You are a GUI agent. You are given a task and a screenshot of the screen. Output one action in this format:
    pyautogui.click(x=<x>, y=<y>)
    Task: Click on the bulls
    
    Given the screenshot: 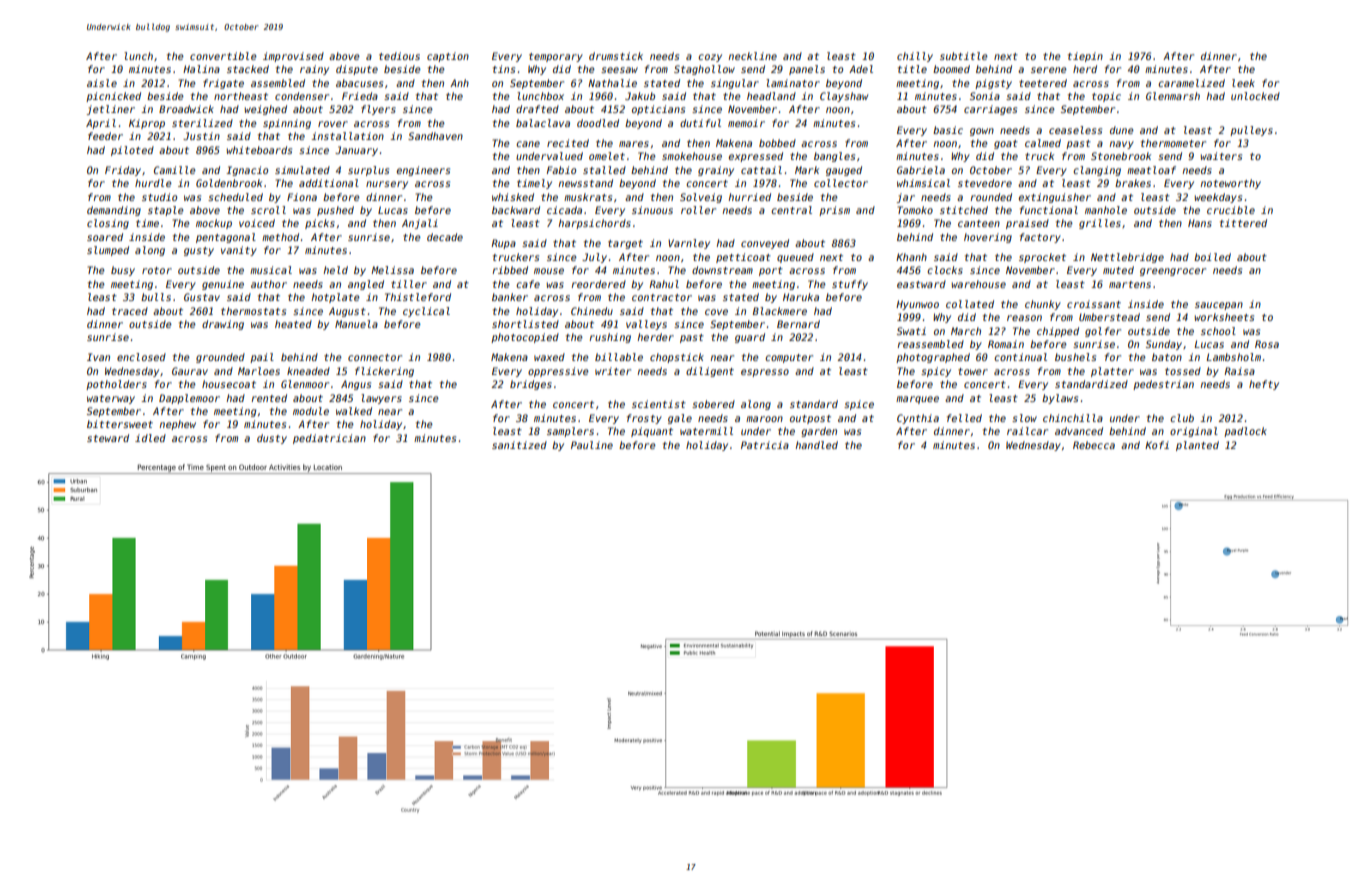 What is the action you would take?
    pyautogui.click(x=156, y=297)
